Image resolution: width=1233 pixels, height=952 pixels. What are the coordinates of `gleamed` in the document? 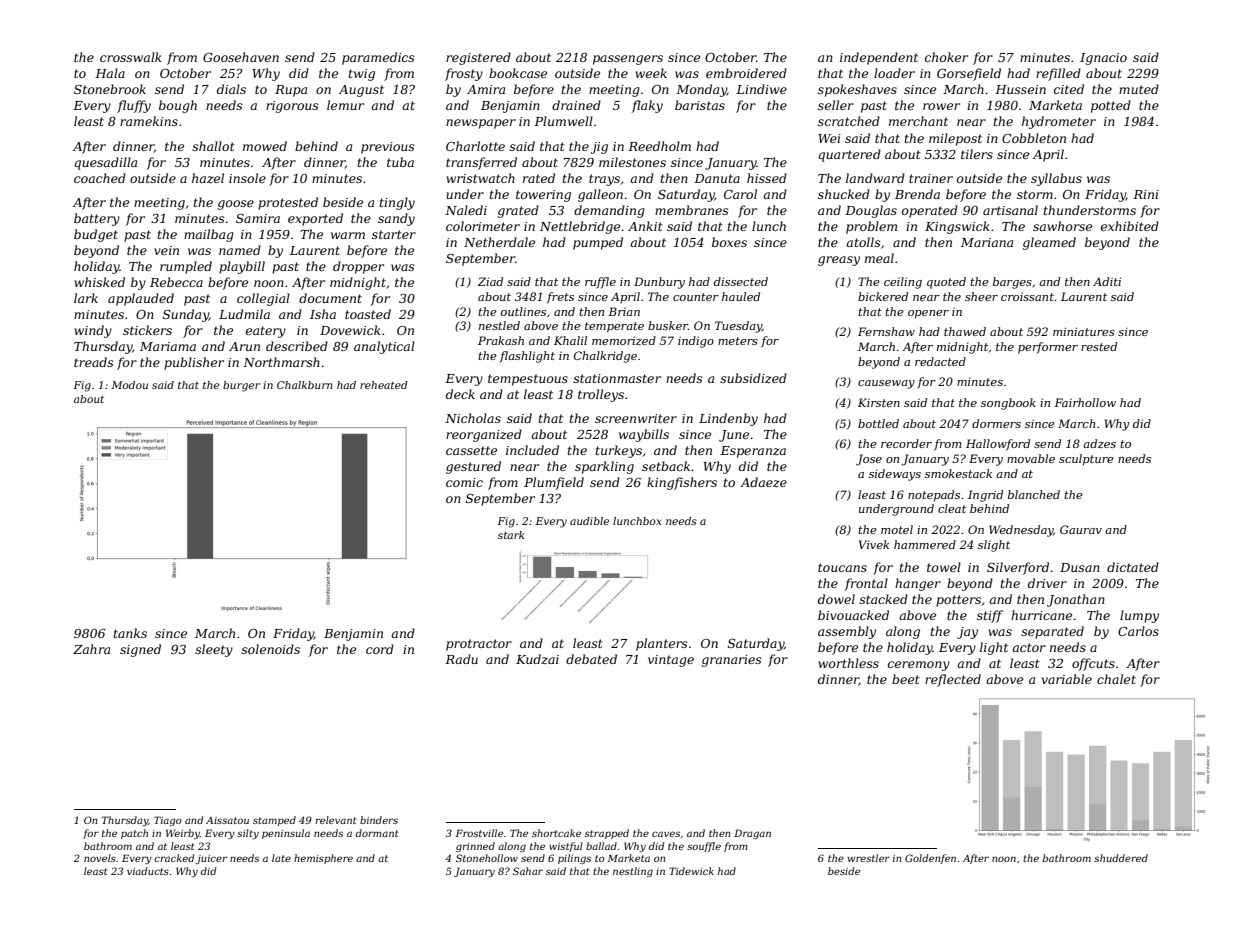 It's located at (1049, 243).
